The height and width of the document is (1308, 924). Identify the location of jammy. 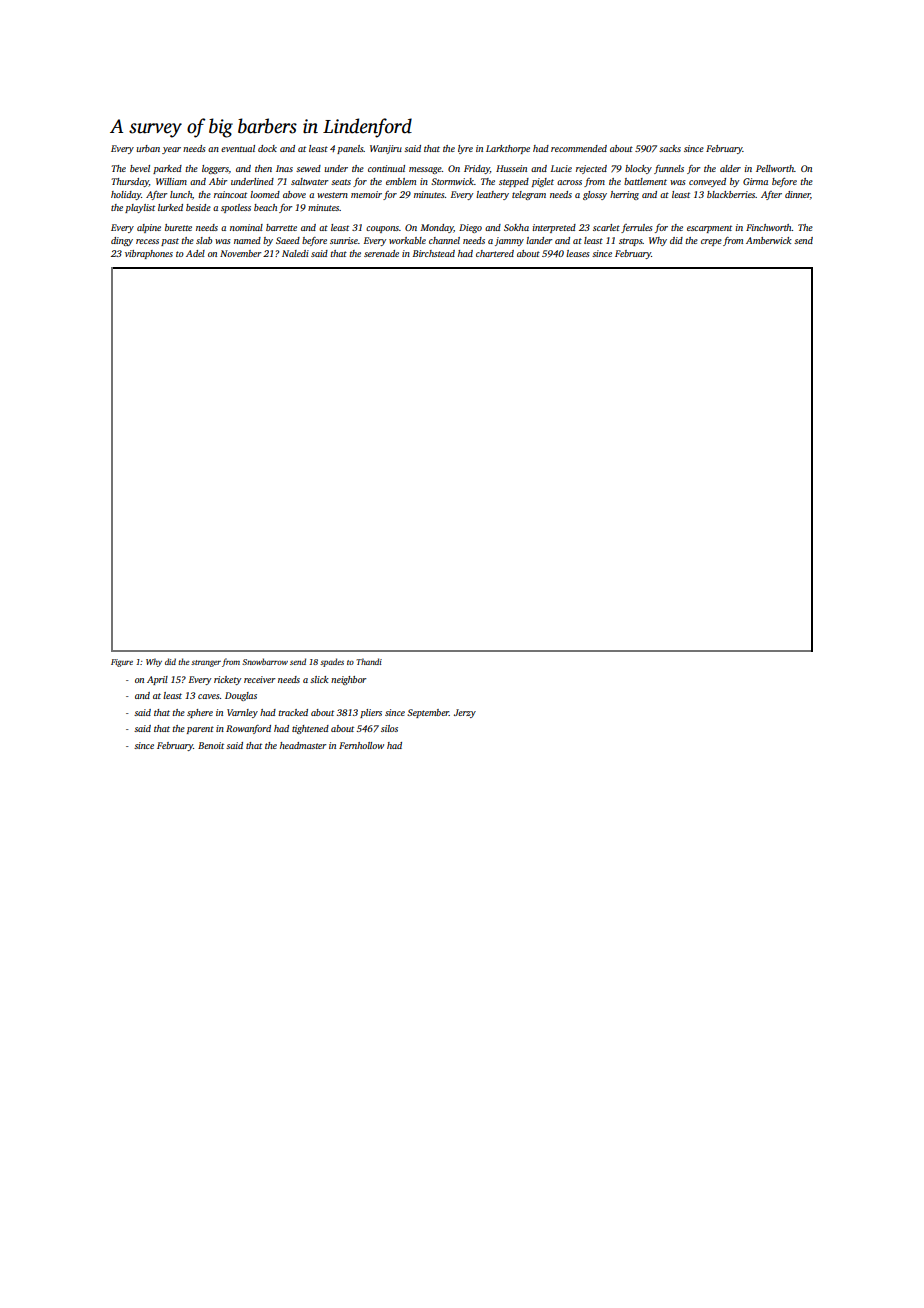
(509, 241).
